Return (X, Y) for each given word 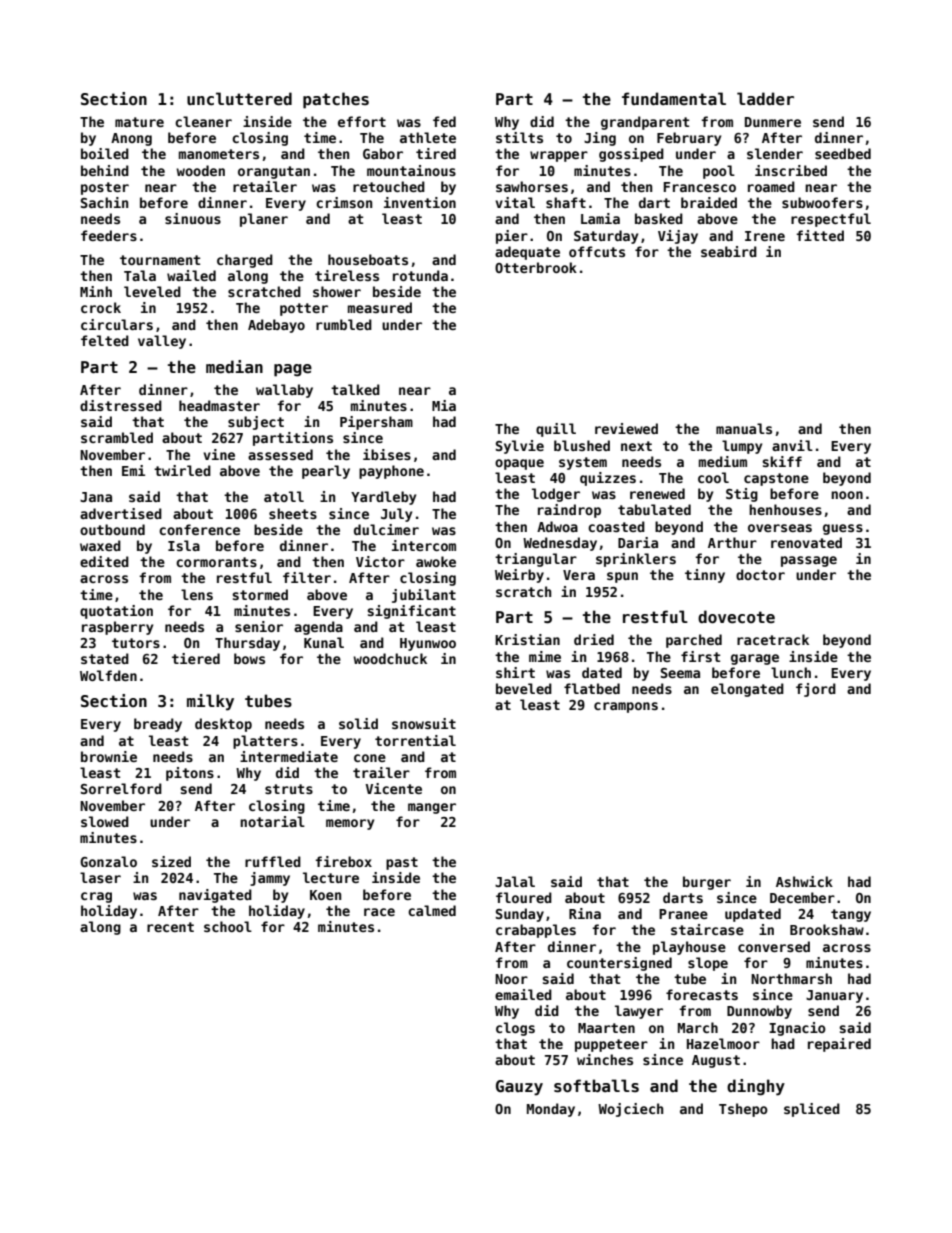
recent (170, 927)
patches (336, 100)
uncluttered (239, 99)
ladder (765, 99)
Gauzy (519, 1088)
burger (707, 883)
